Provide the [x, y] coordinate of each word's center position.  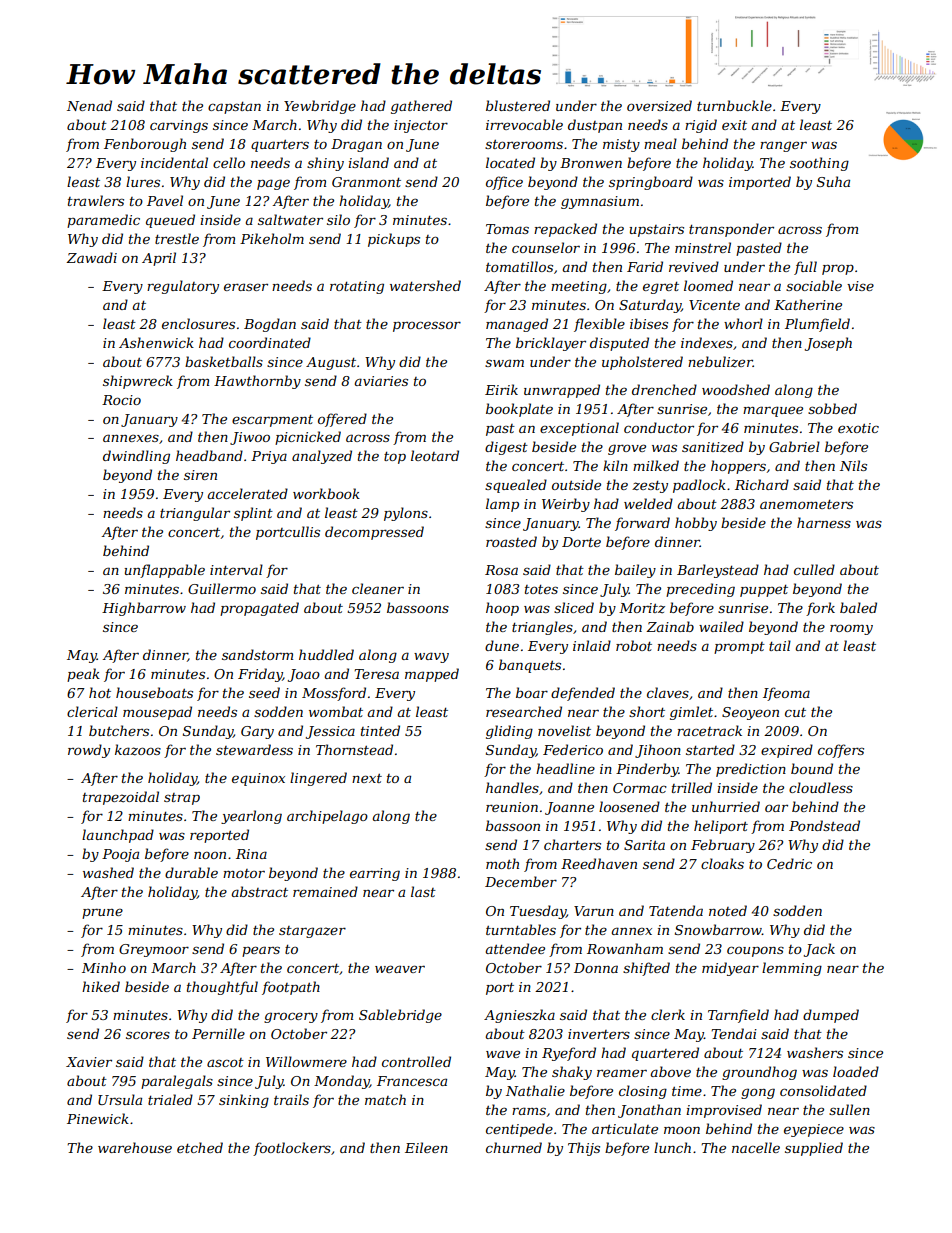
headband [209, 455]
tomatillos [519, 266]
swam [504, 363]
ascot [225, 1062]
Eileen [426, 1147]
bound [812, 768]
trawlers [96, 200]
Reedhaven [599, 863]
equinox [258, 779]
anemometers [806, 504]
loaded [856, 1071]
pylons [406, 514]
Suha [833, 181]
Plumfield [817, 325]
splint [253, 514]
